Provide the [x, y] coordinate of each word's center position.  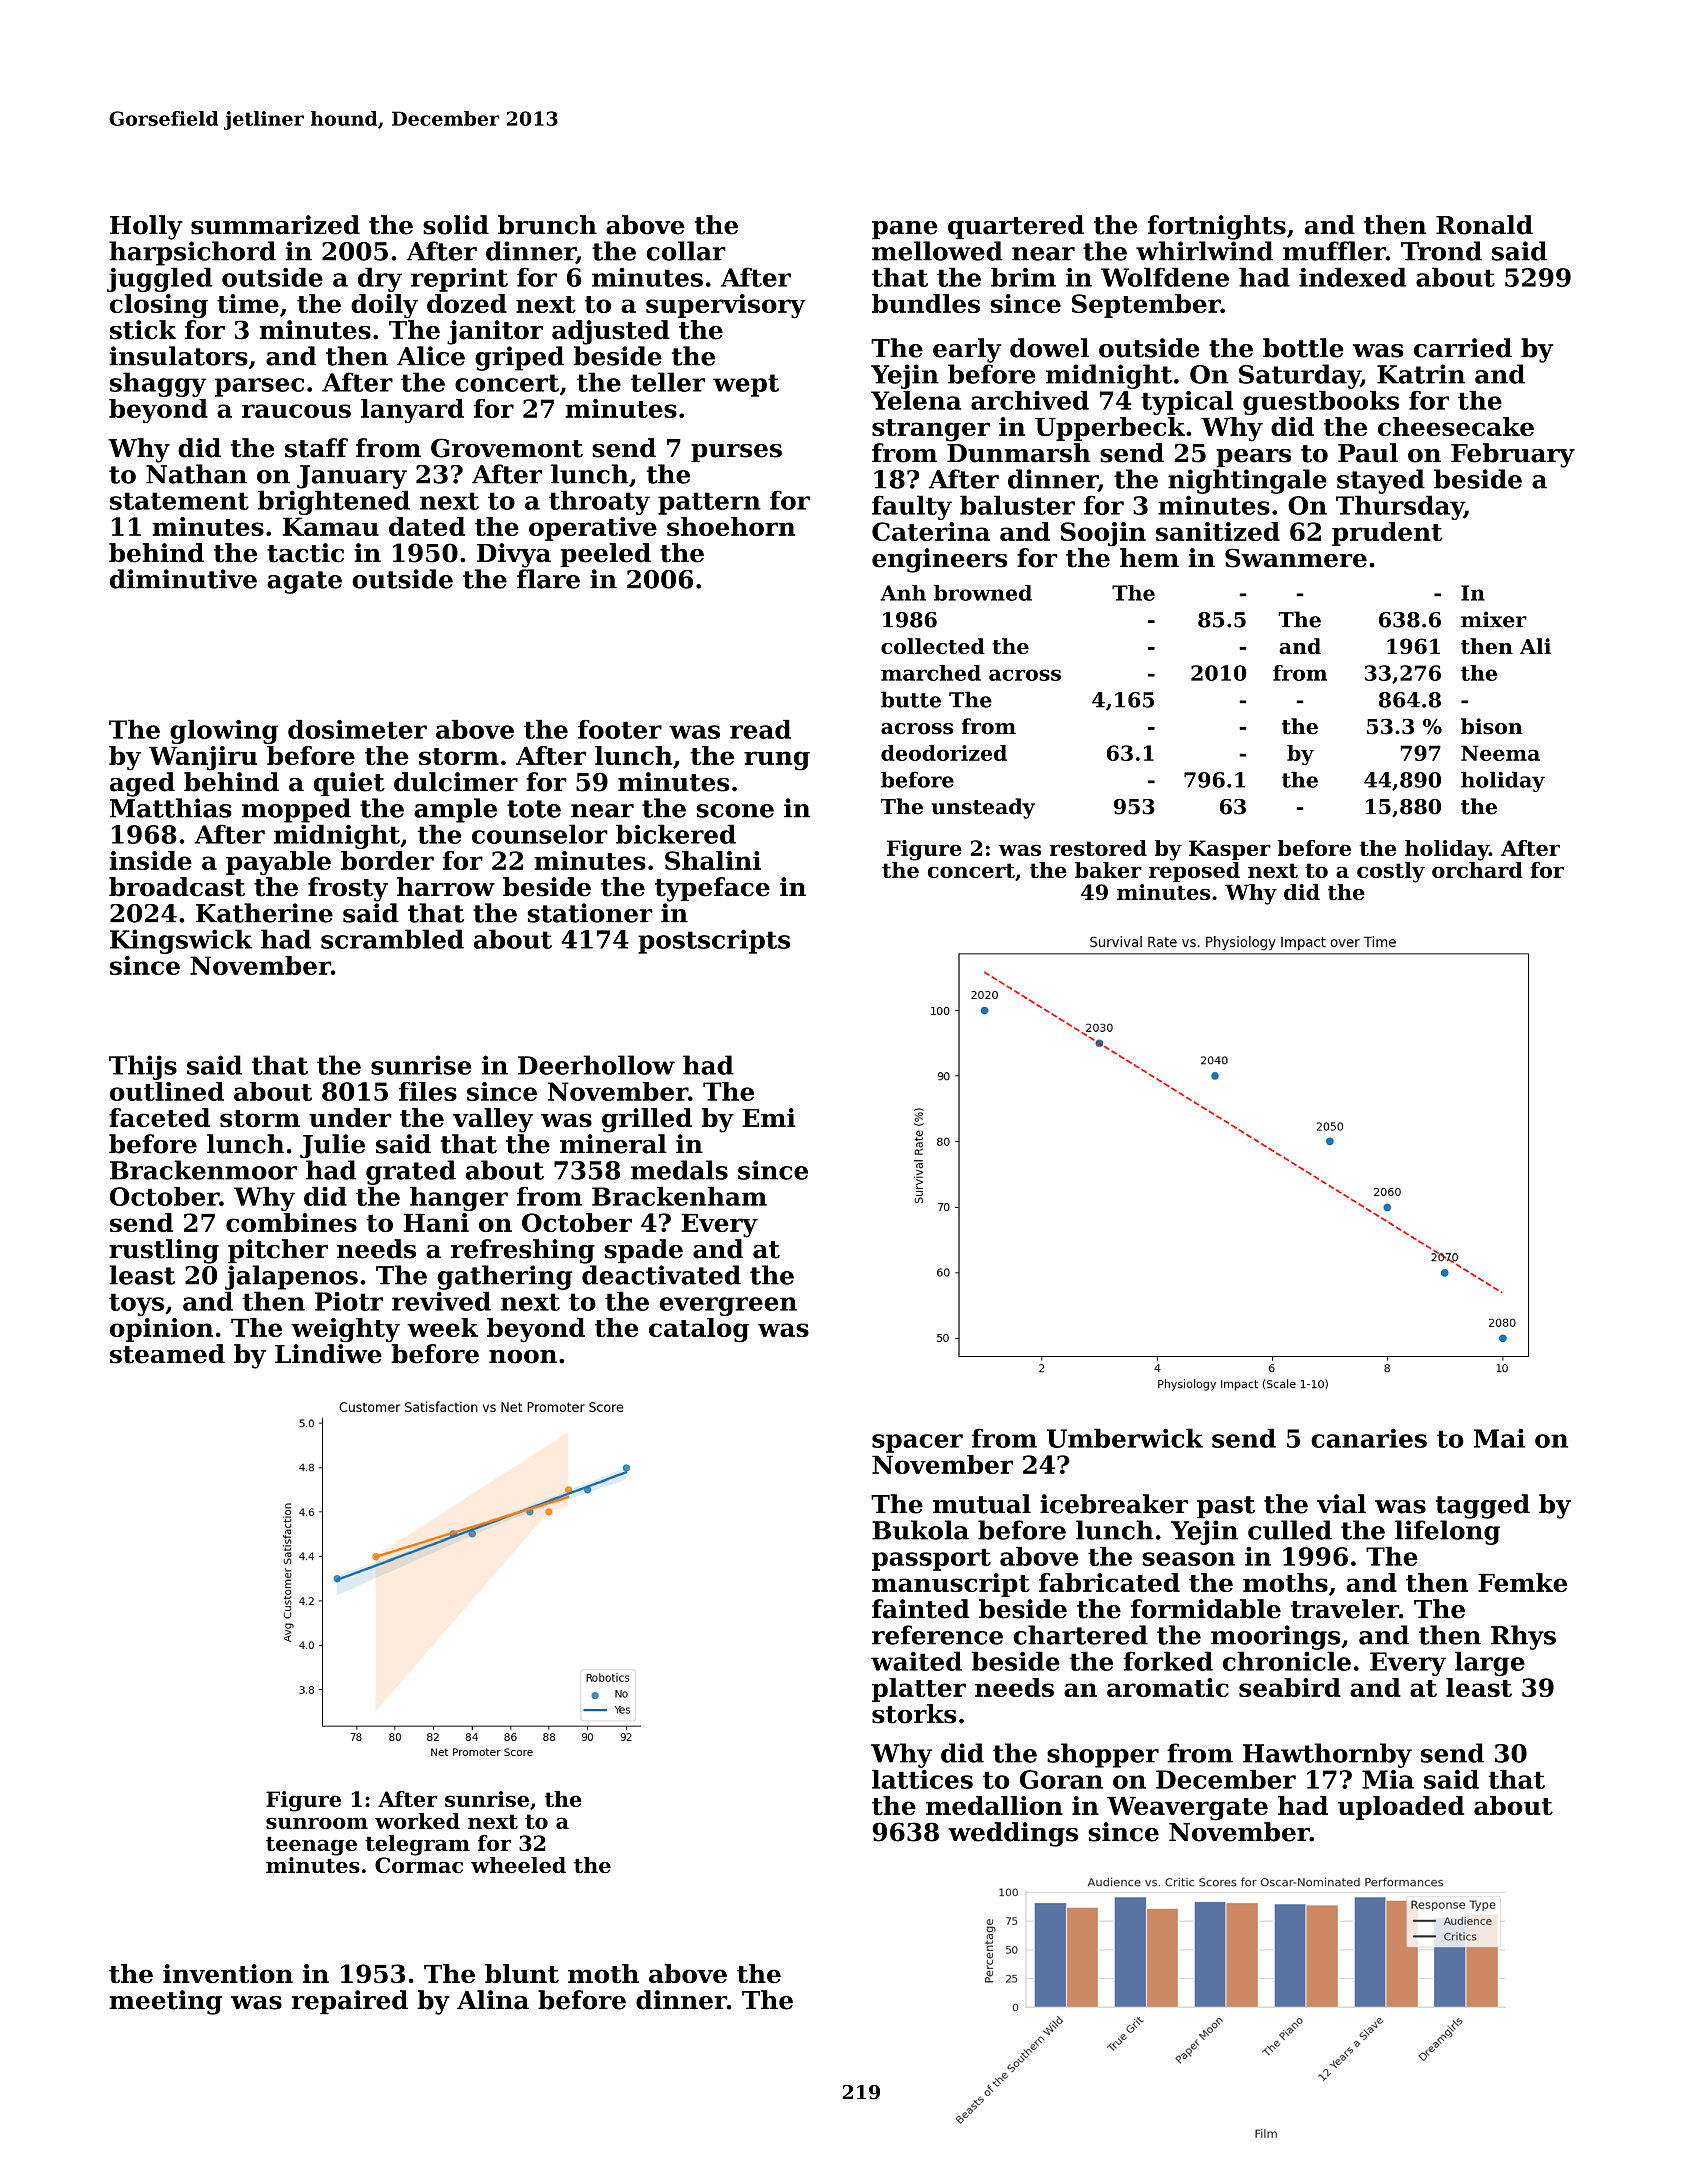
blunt [522, 1973]
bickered [676, 834]
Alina [493, 2000]
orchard [1477, 870]
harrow [446, 887]
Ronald [1484, 225]
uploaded [1401, 1808]
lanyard [412, 411]
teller [668, 382]
